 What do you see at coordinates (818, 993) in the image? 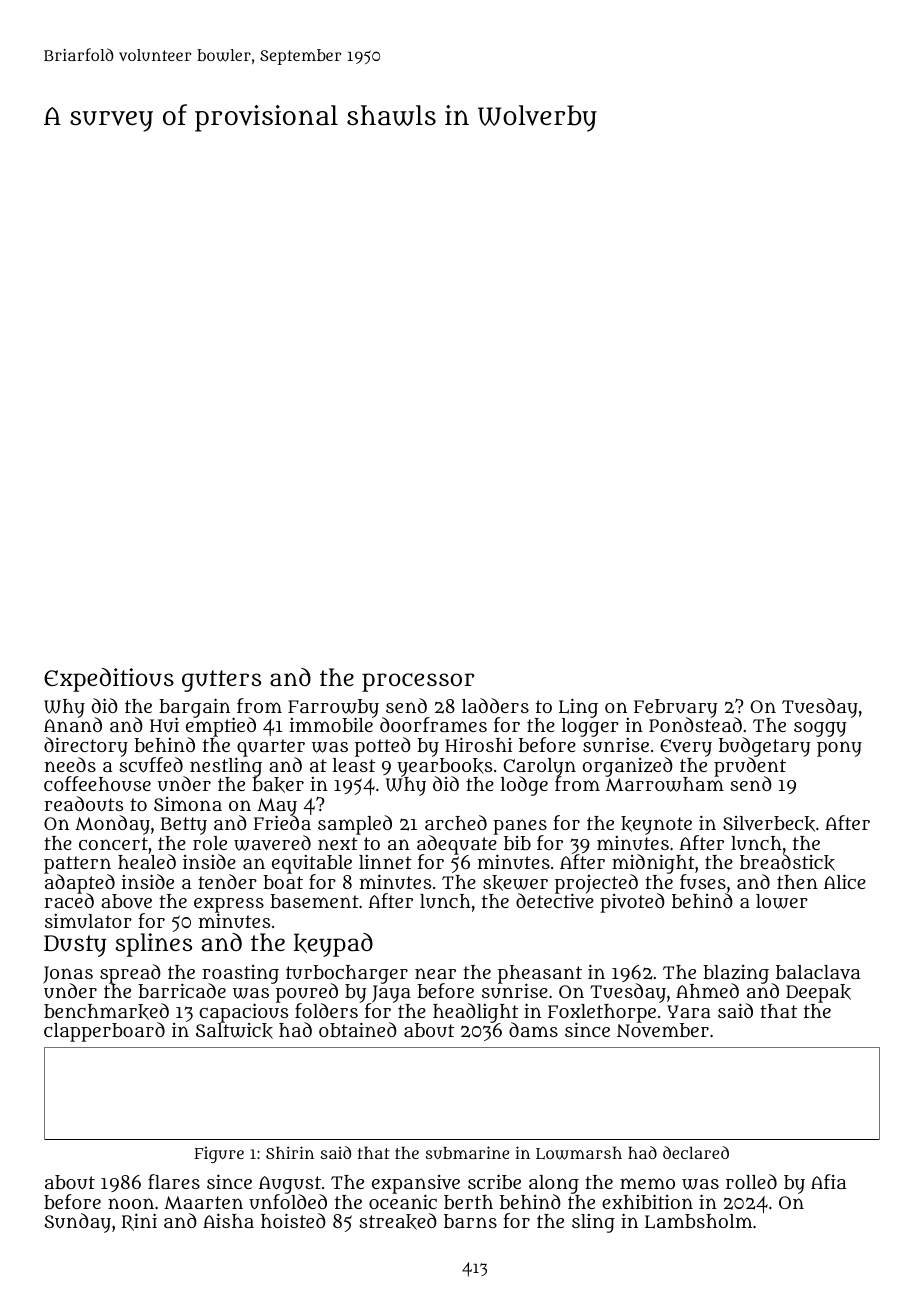
I see `Deepak` at bounding box center [818, 993].
